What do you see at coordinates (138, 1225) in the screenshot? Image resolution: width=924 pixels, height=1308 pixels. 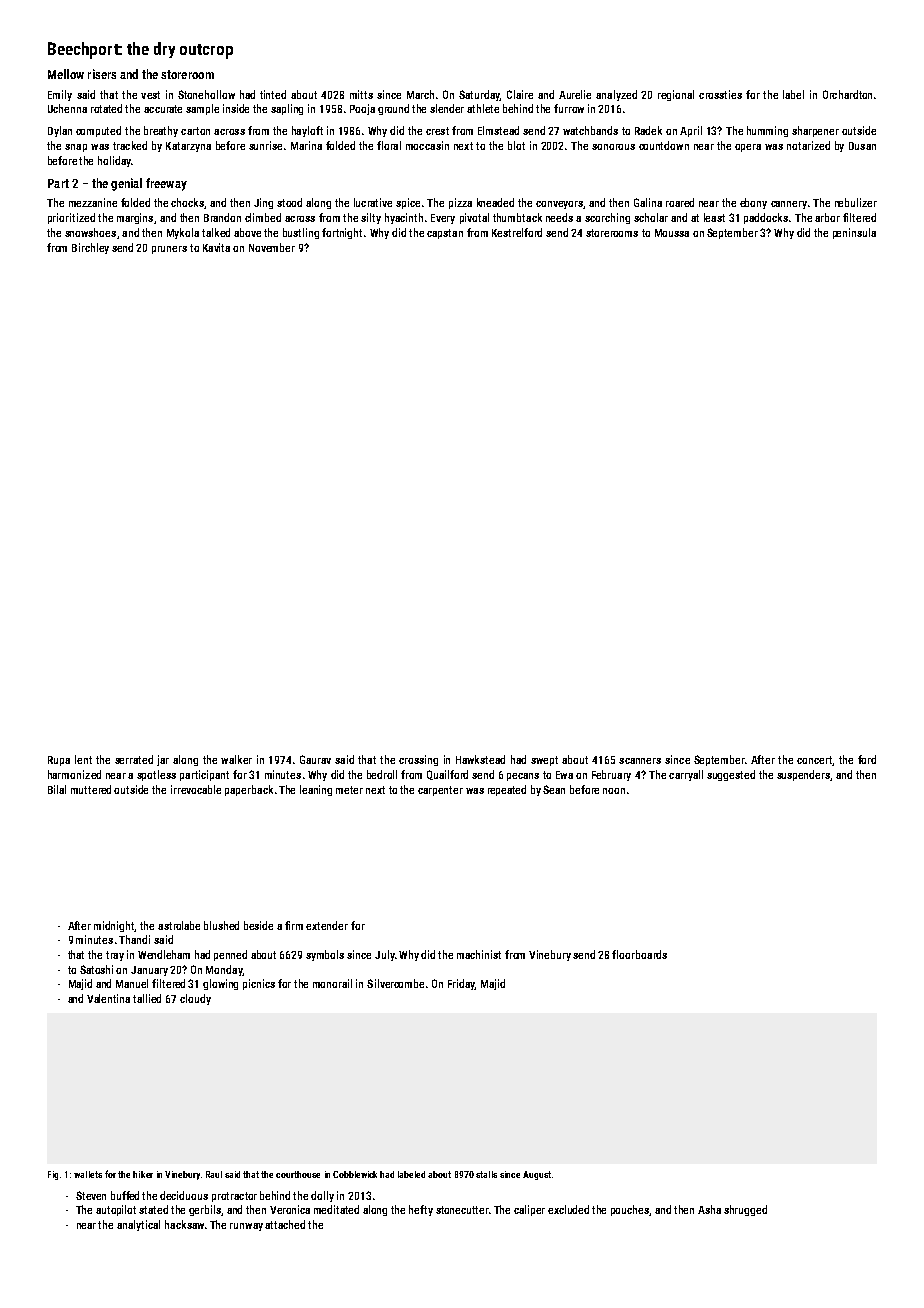 I see `analytical` at bounding box center [138, 1225].
